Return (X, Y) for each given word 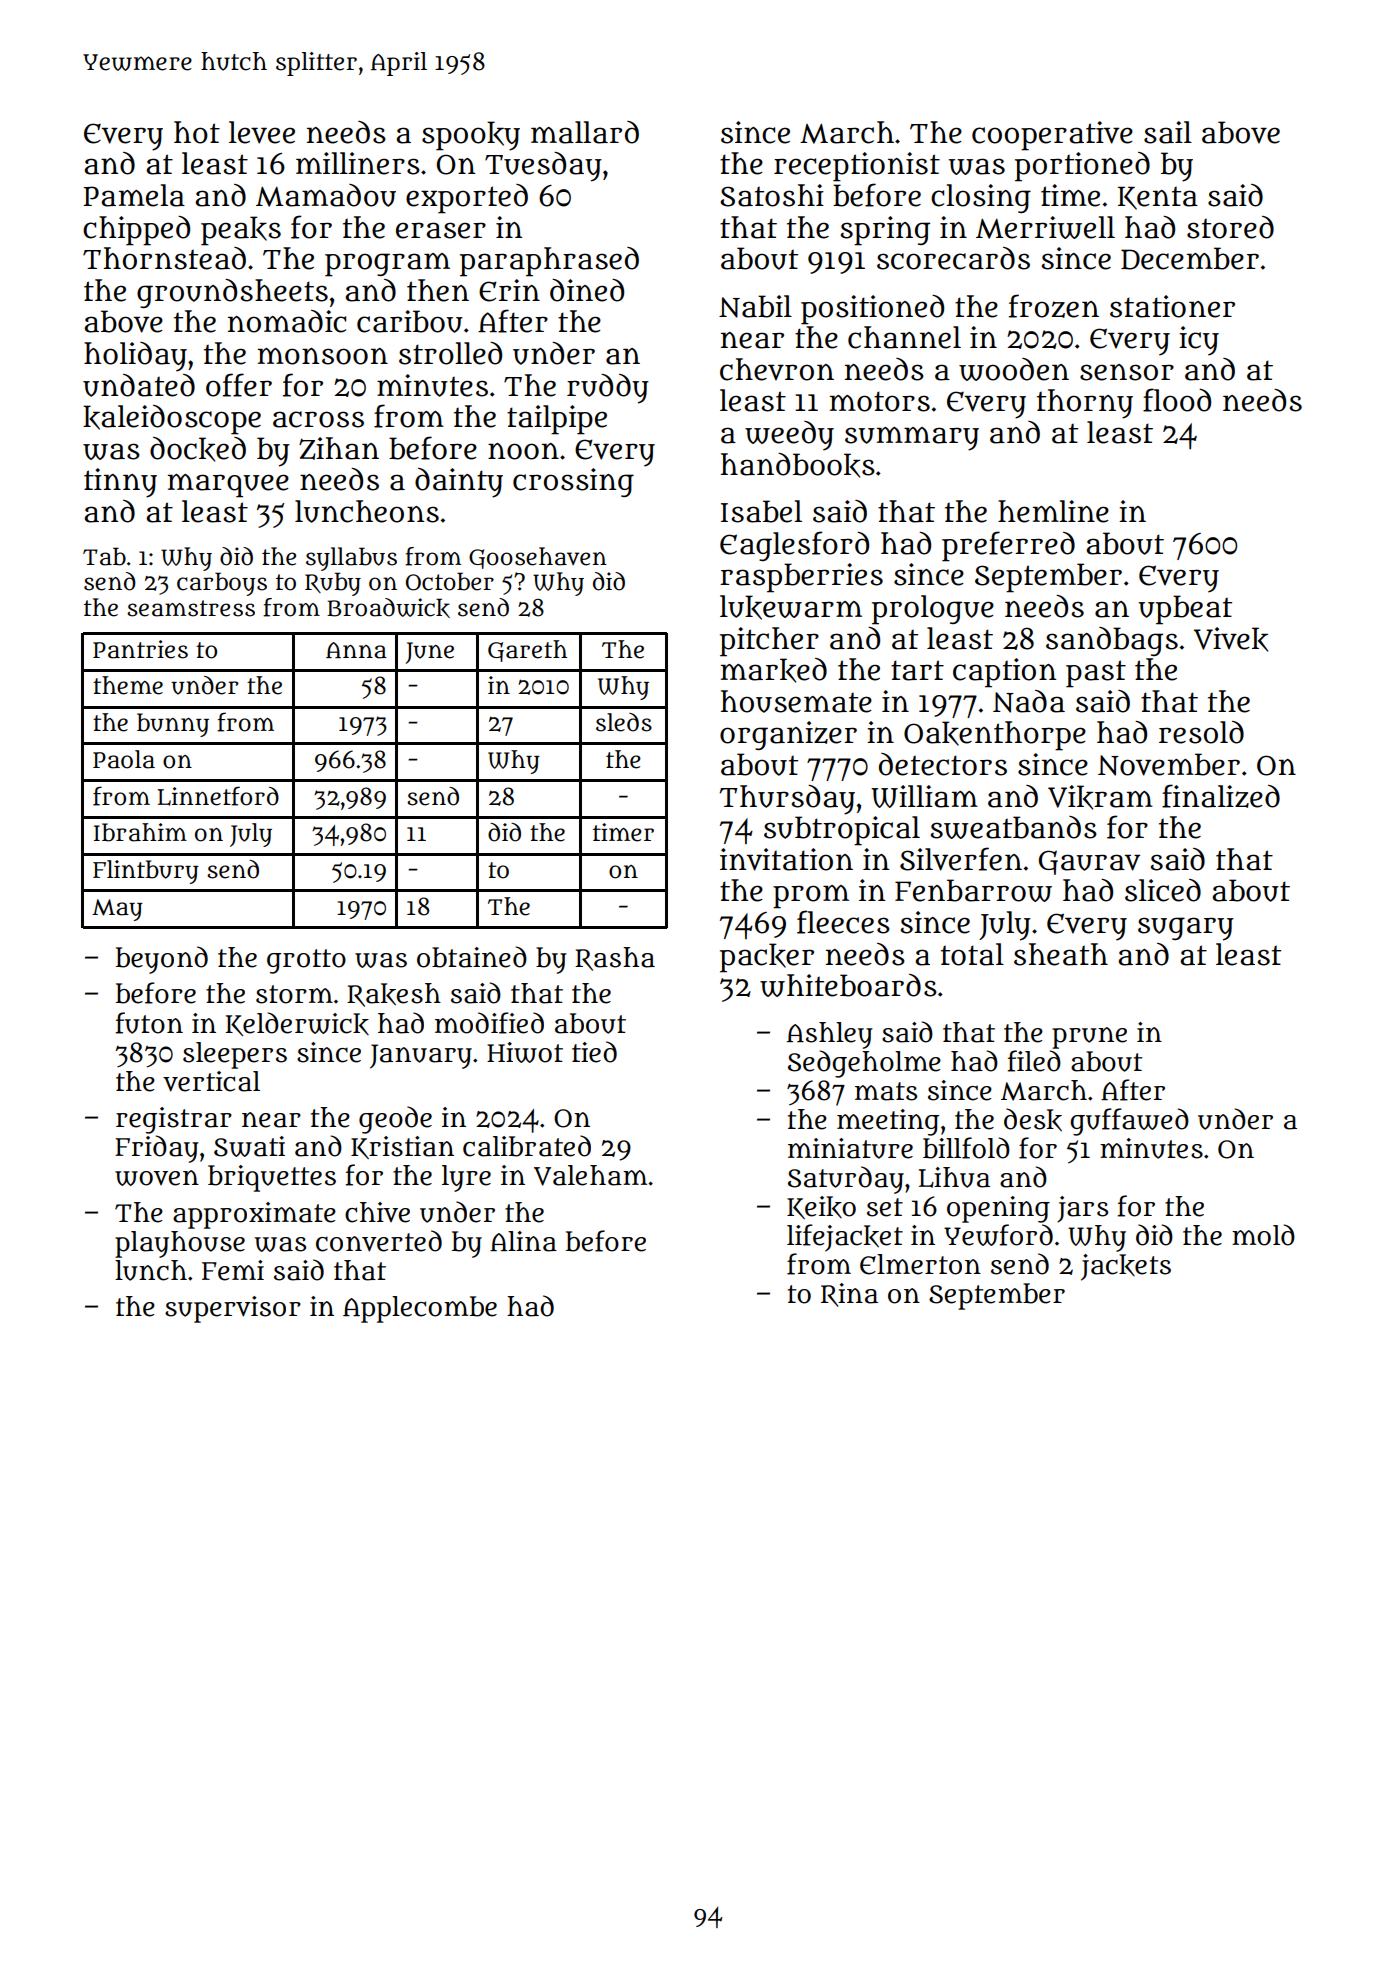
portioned (1082, 167)
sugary (1186, 929)
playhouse (180, 1244)
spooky (471, 136)
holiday (135, 357)
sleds (624, 722)
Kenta (1158, 198)
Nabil (755, 306)
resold (1201, 732)
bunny (173, 725)
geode (395, 1120)
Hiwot (525, 1052)
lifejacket (845, 1238)
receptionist (857, 167)
